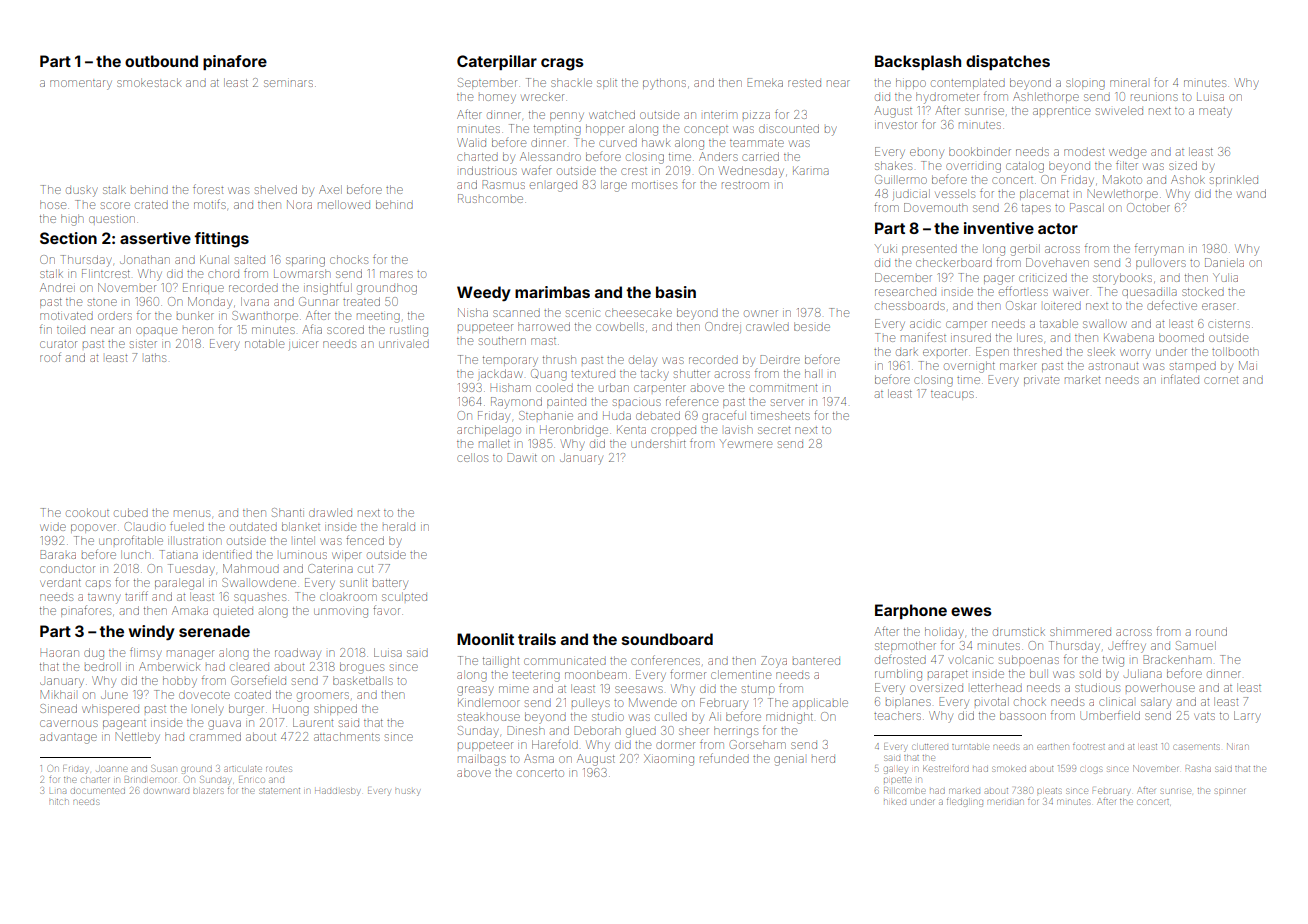 The image size is (1308, 924). What do you see at coordinates (671, 716) in the image?
I see `culled` at bounding box center [671, 716].
